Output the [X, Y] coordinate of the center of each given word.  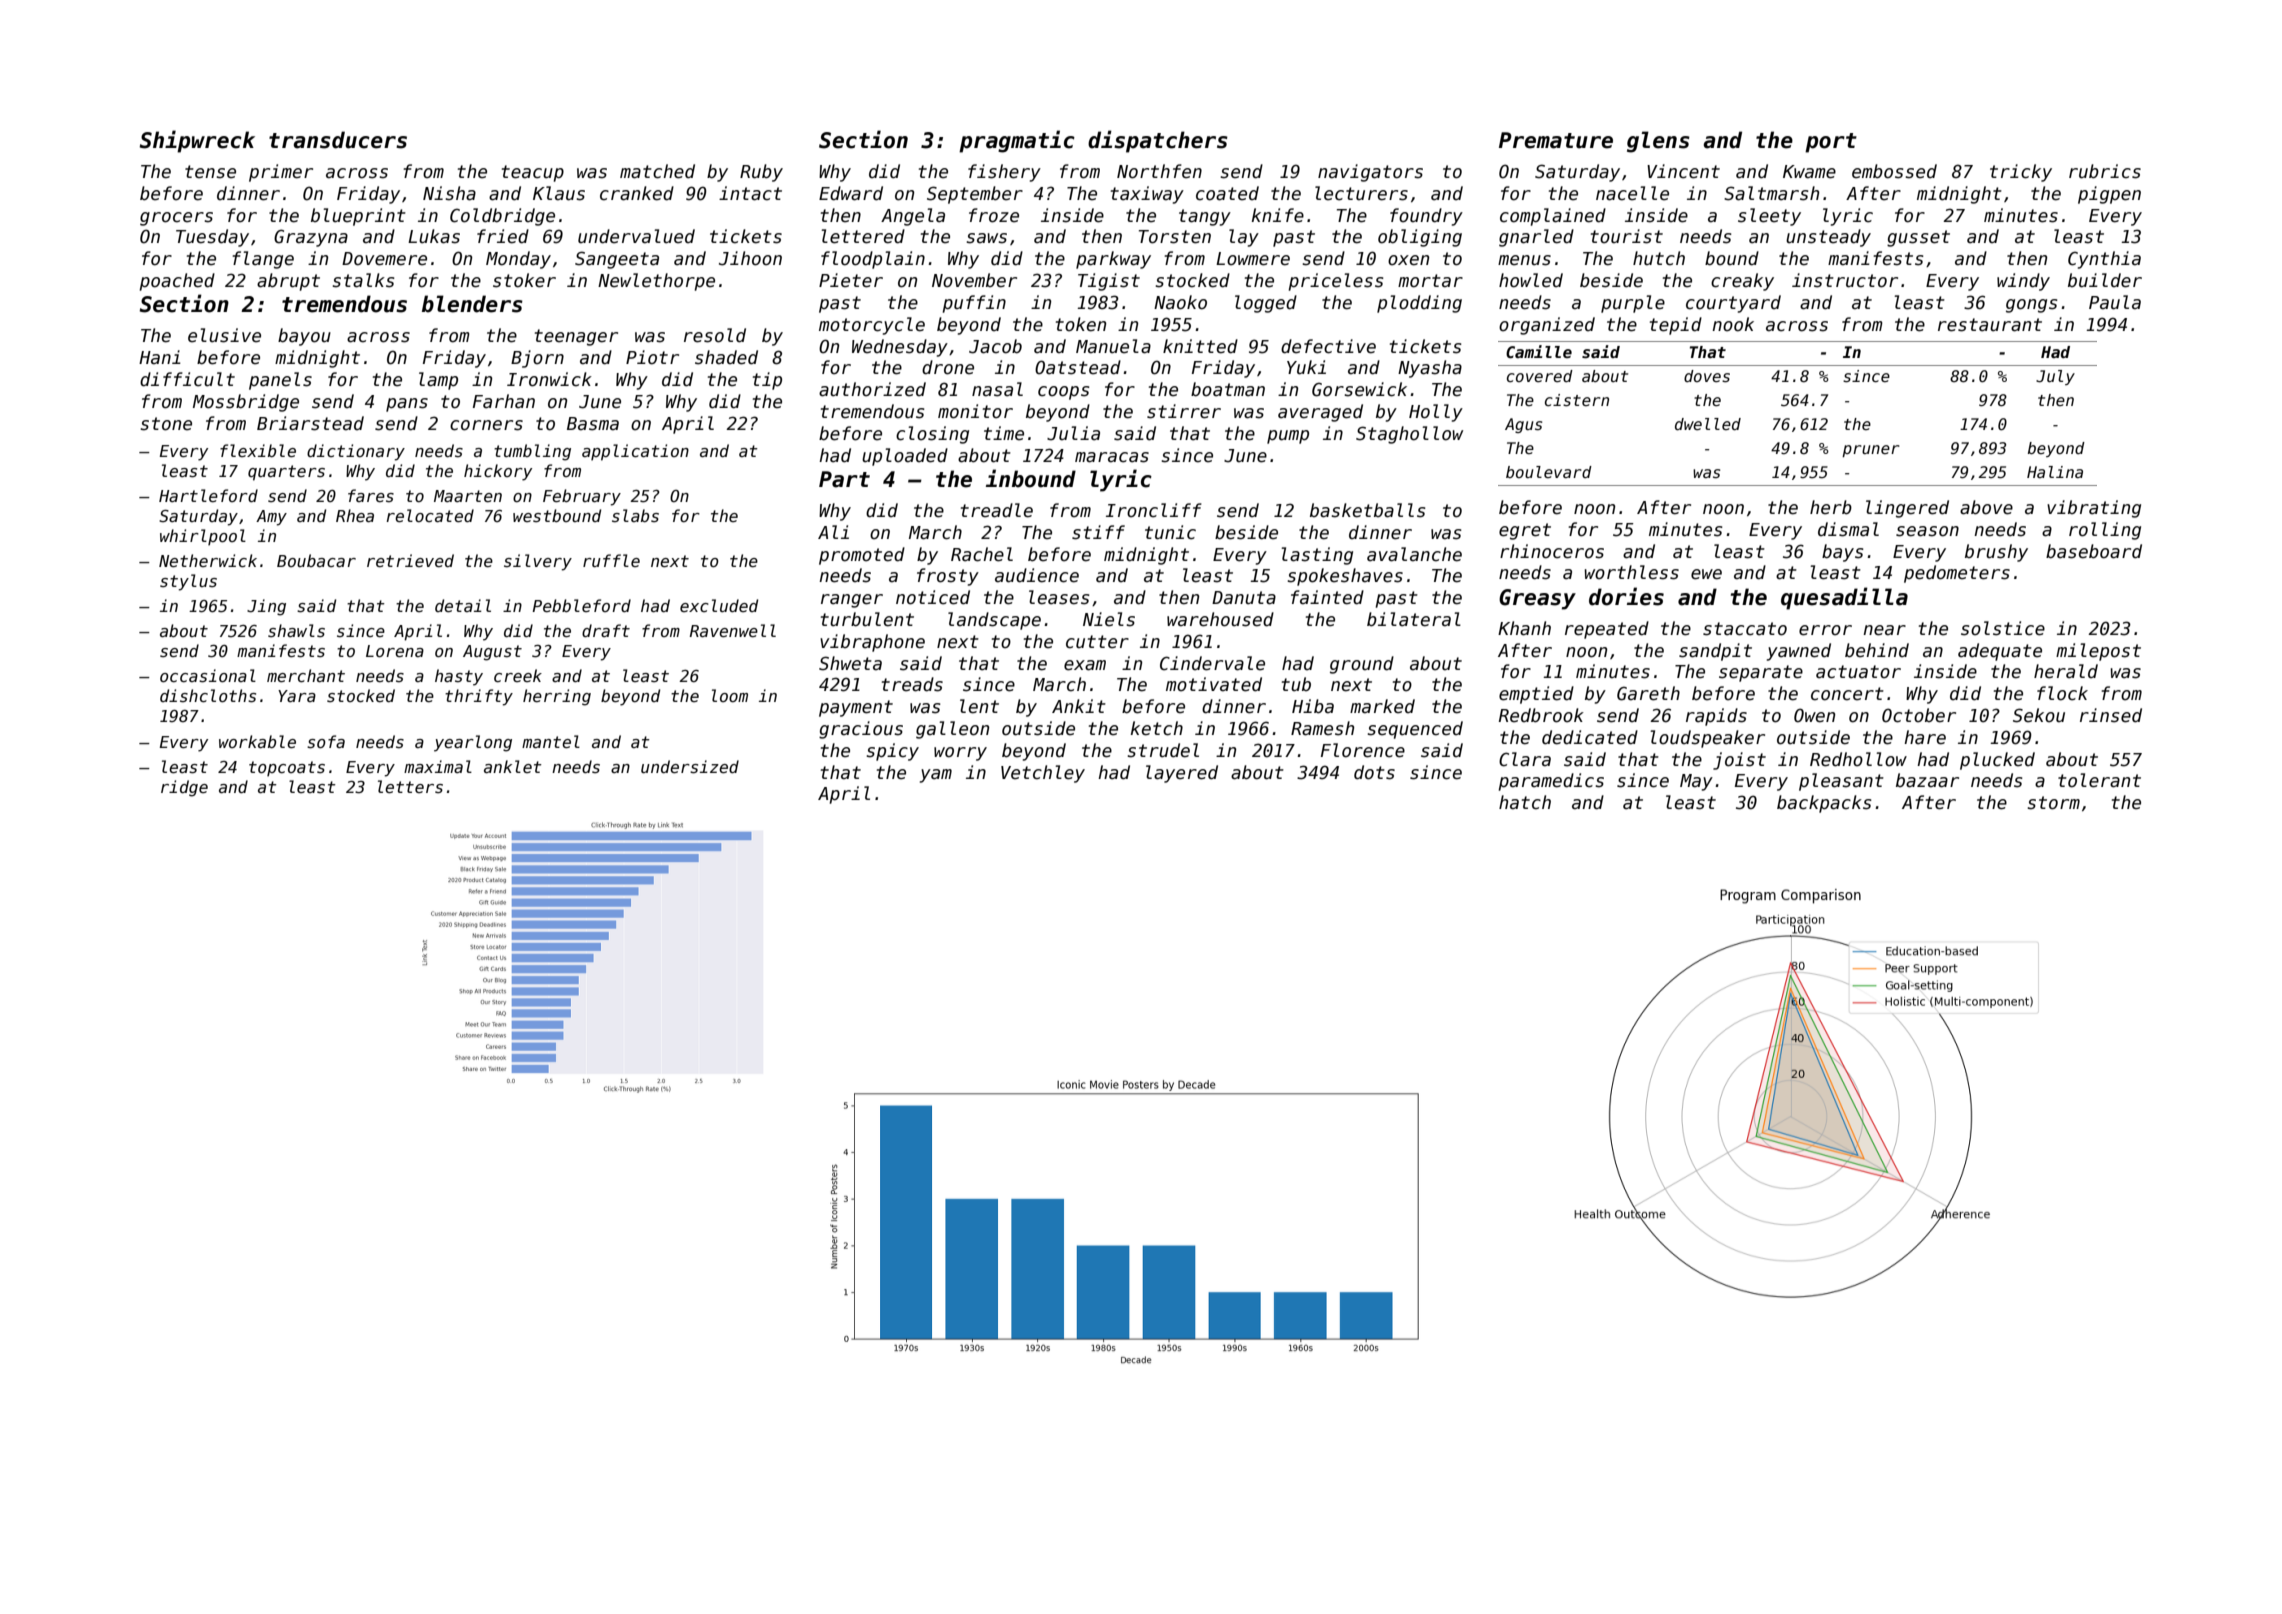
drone [948, 367]
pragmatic [1017, 141]
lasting [1317, 556]
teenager [576, 337]
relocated [430, 515]
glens [1658, 142]
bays [1843, 553]
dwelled [1708, 424]
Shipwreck [197, 141]
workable [257, 741]
